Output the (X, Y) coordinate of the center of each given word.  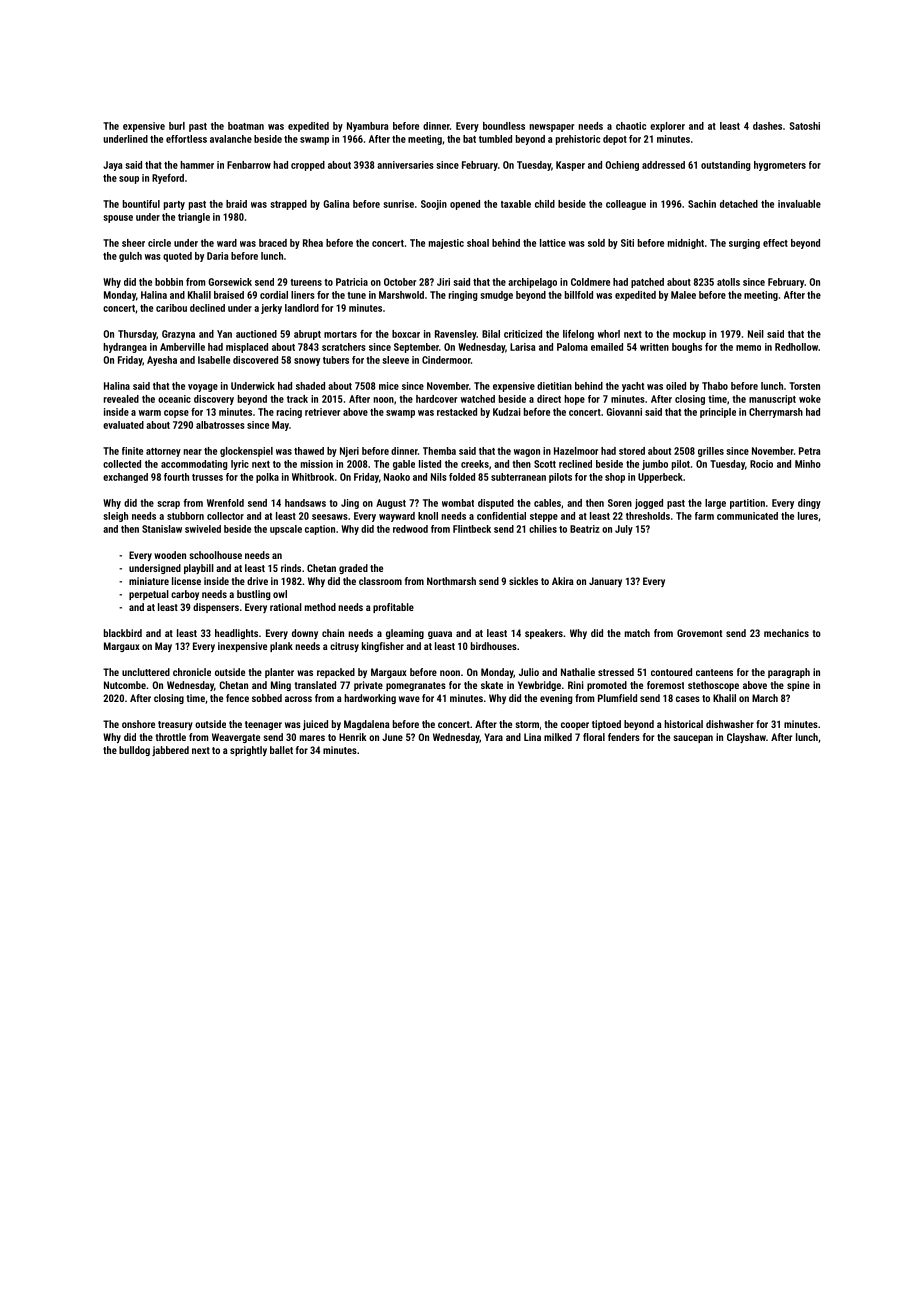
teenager (263, 725)
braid (236, 204)
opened (465, 205)
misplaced (247, 348)
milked (558, 737)
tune (356, 295)
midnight (686, 244)
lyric (240, 465)
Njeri (349, 452)
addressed (663, 165)
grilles (711, 452)
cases (688, 699)
